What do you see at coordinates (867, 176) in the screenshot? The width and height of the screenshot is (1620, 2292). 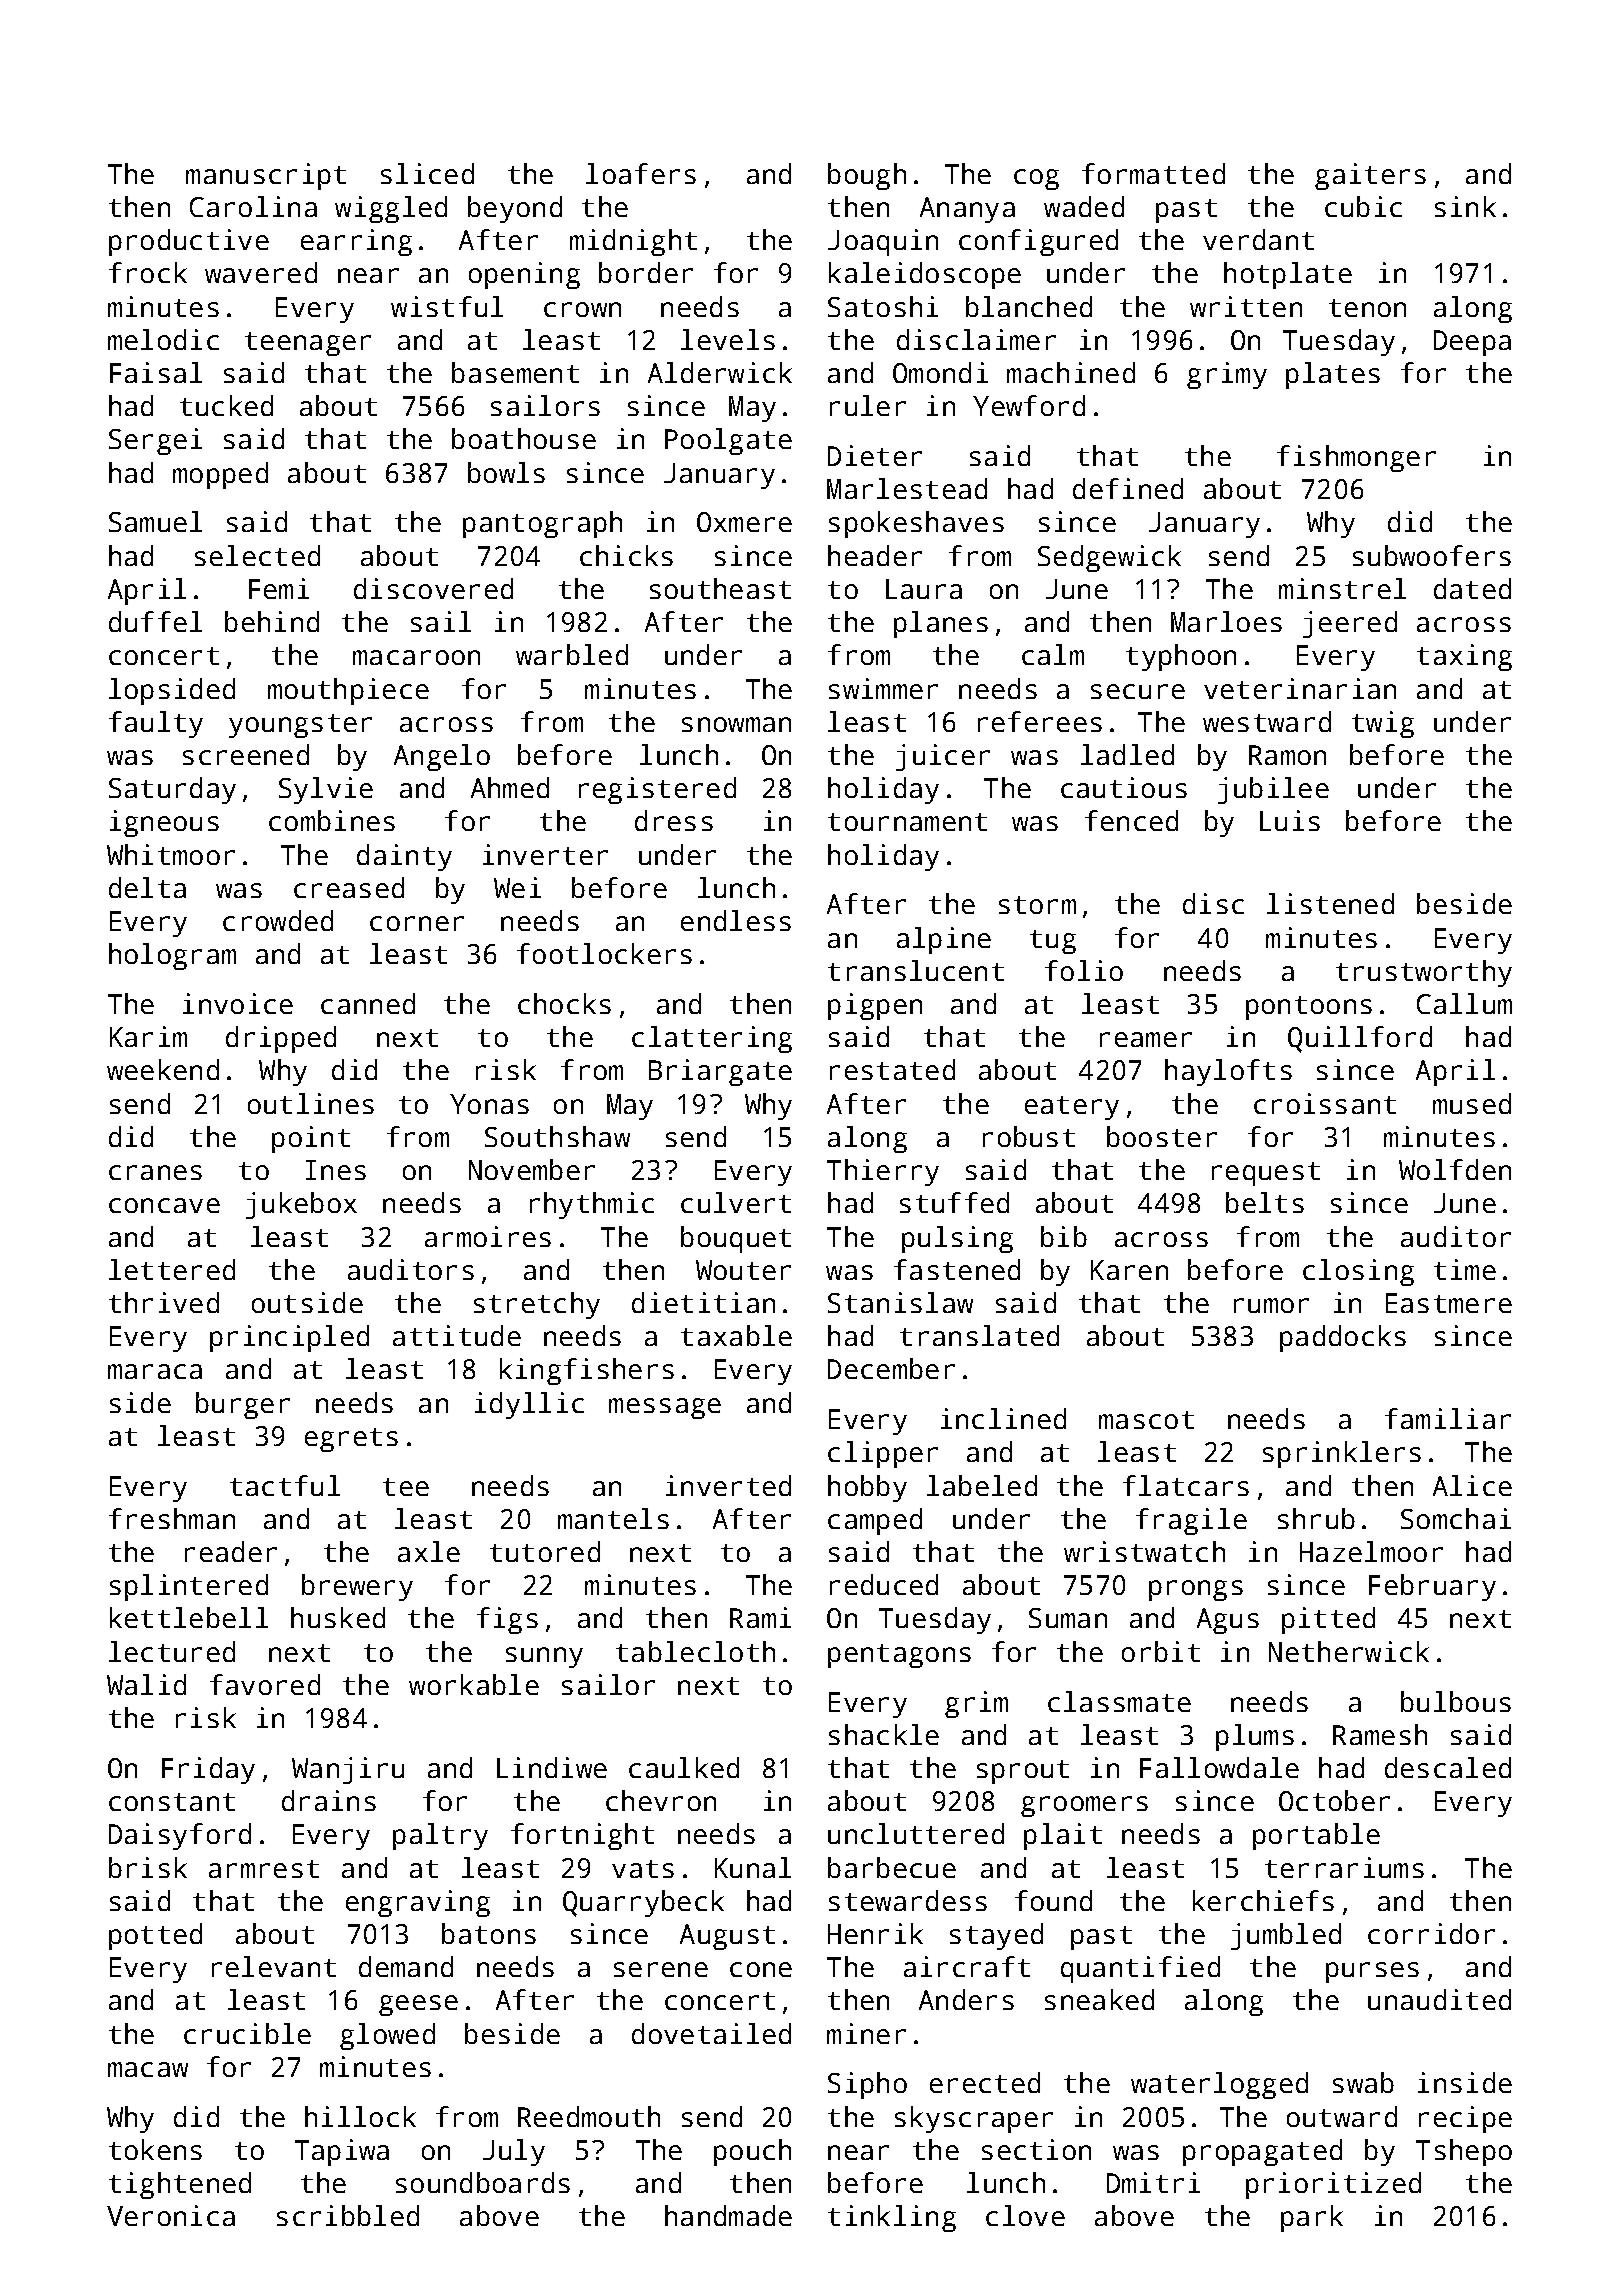 I see `bough` at bounding box center [867, 176].
